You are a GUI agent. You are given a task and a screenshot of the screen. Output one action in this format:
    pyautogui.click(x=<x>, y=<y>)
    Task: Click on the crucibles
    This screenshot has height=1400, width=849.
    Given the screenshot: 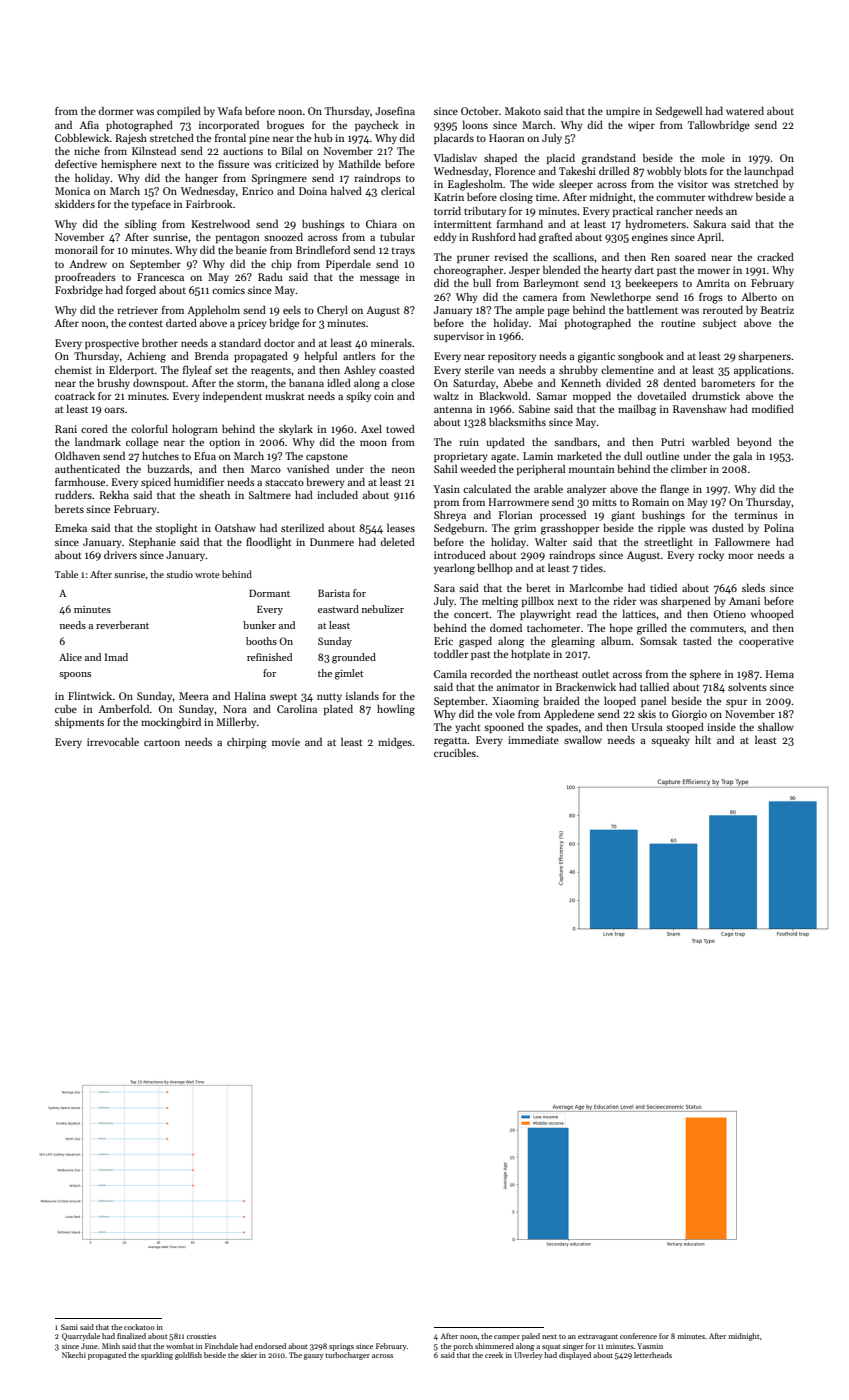 What is the action you would take?
    pyautogui.click(x=455, y=752)
